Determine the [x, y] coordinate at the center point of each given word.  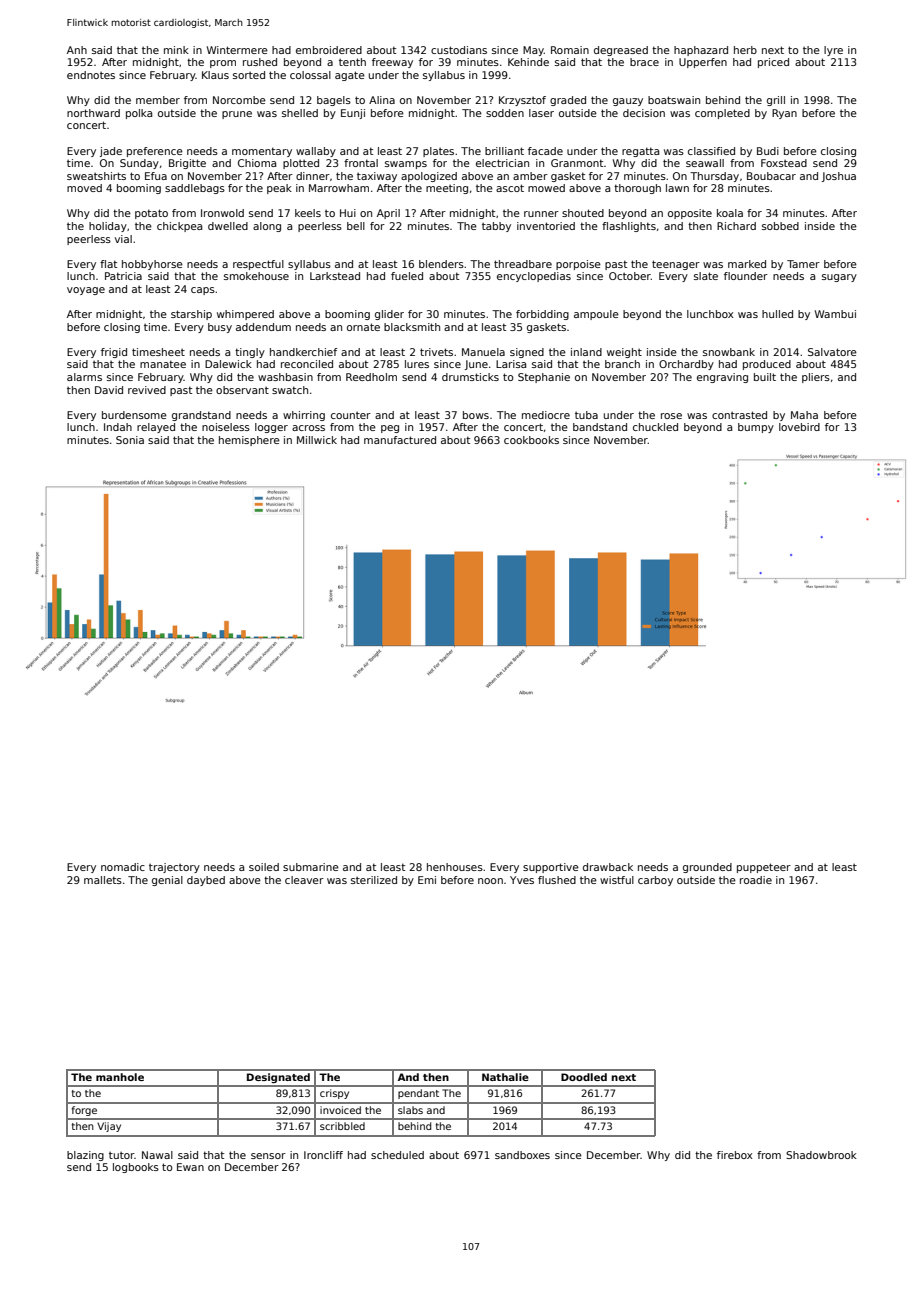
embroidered [329, 50]
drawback [608, 867]
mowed [546, 188]
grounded [707, 868]
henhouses [455, 867]
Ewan [190, 1167]
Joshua [839, 177]
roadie [756, 880]
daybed [206, 881]
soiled [264, 867]
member [158, 100]
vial [123, 239]
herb [745, 50]
